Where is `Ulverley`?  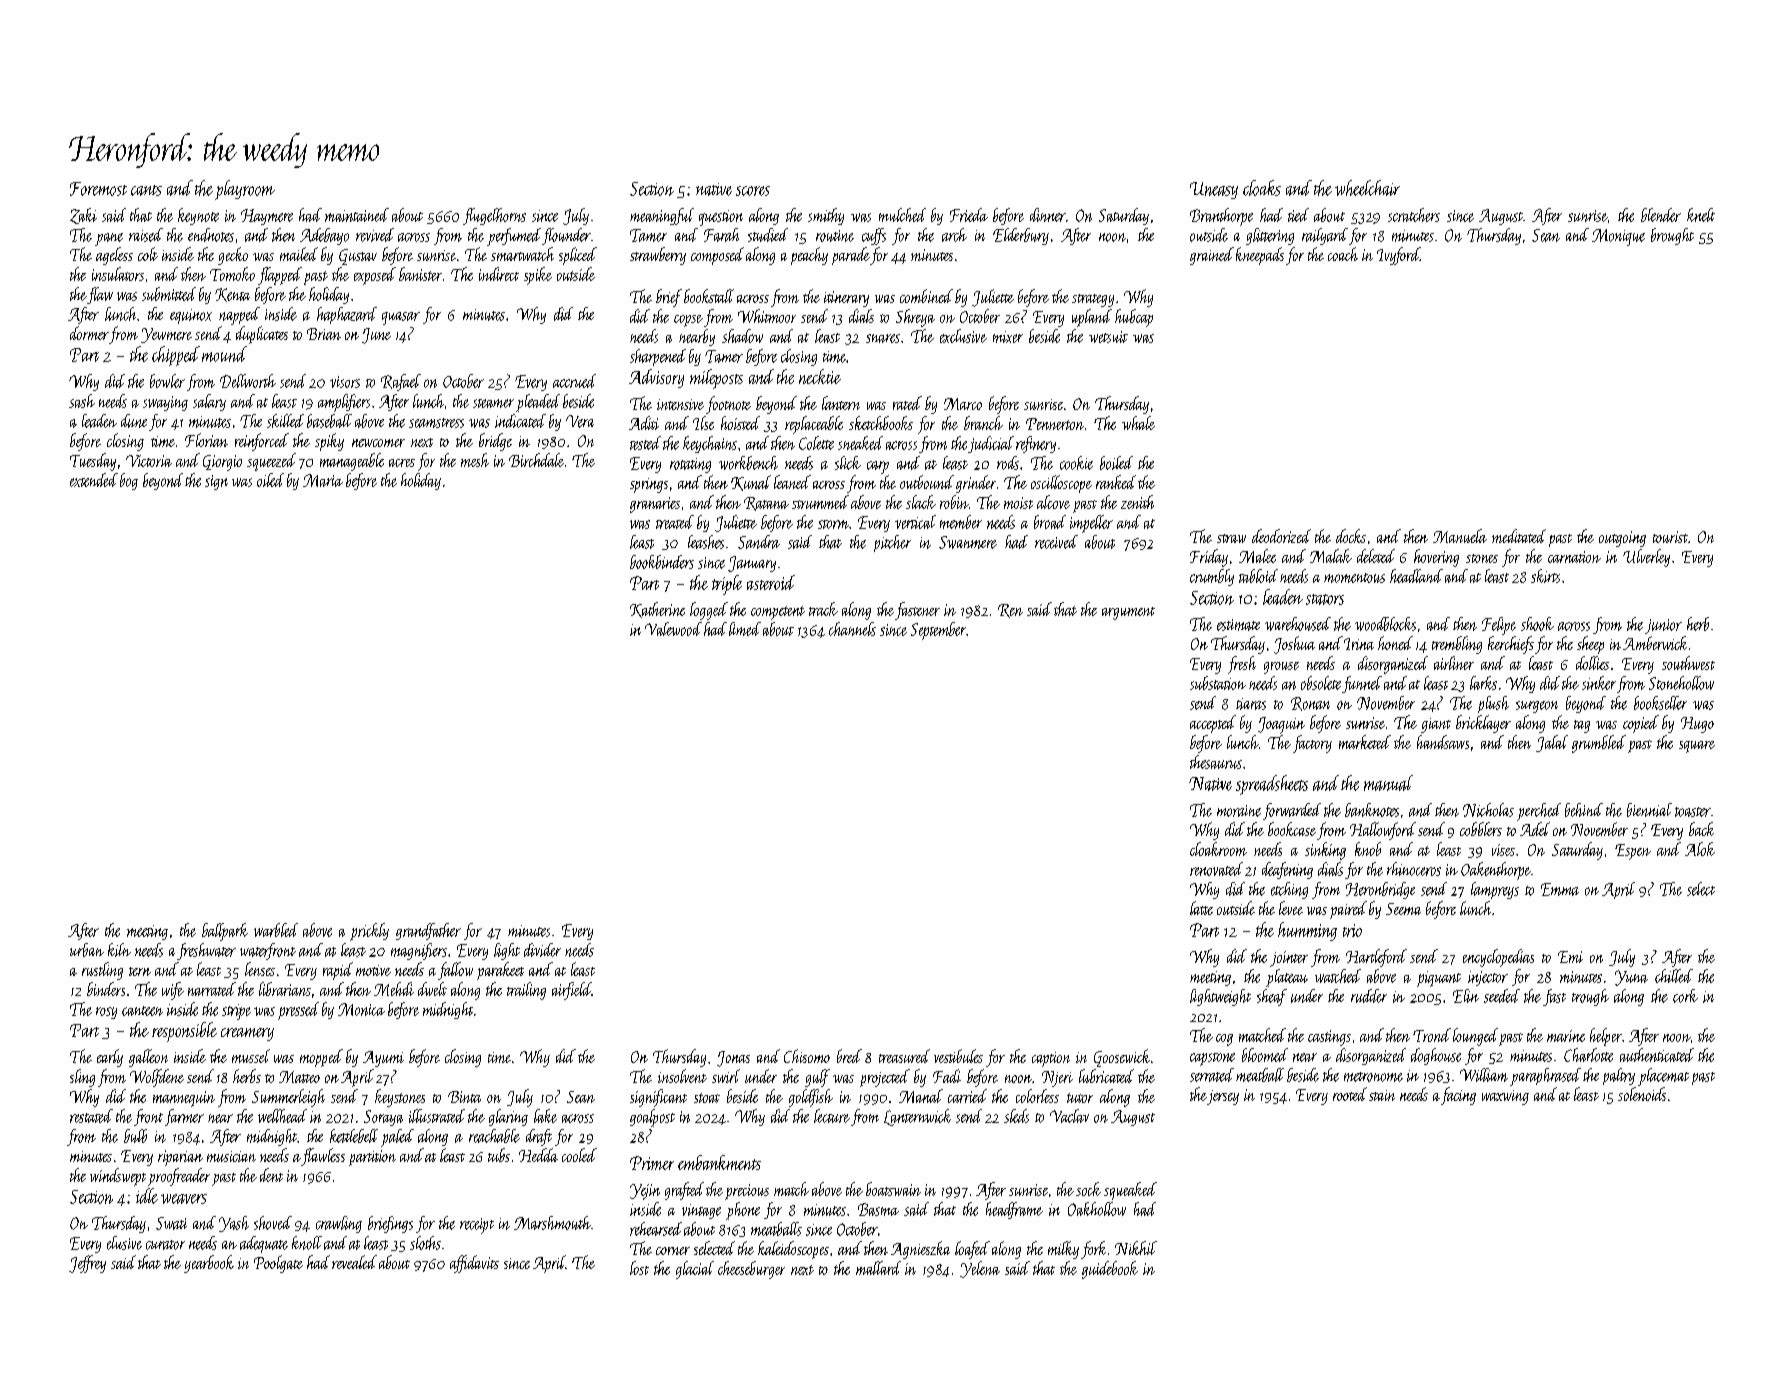 Ulverley is located at coordinates (1646, 558).
